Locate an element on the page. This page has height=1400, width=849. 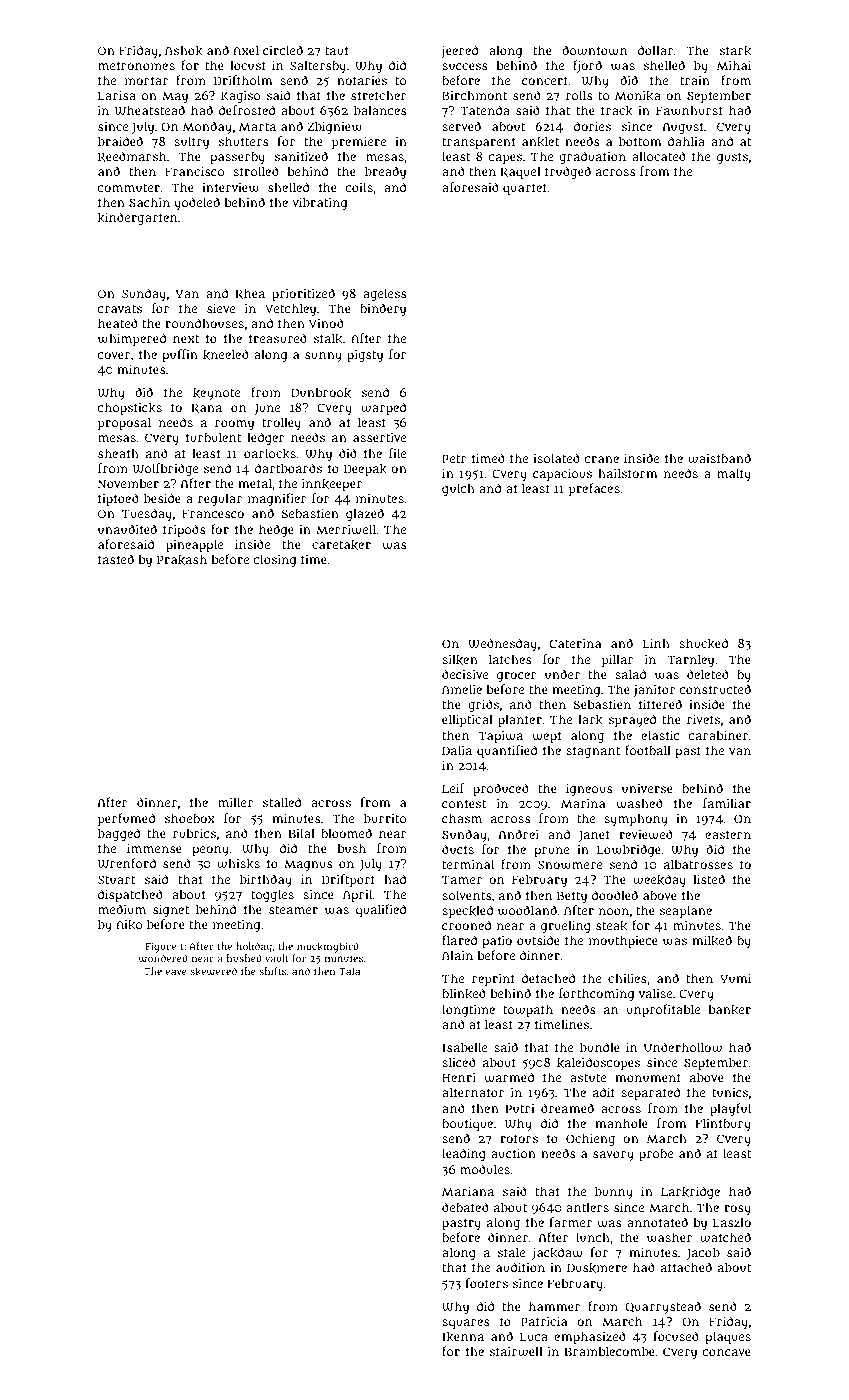
van is located at coordinates (740, 751).
